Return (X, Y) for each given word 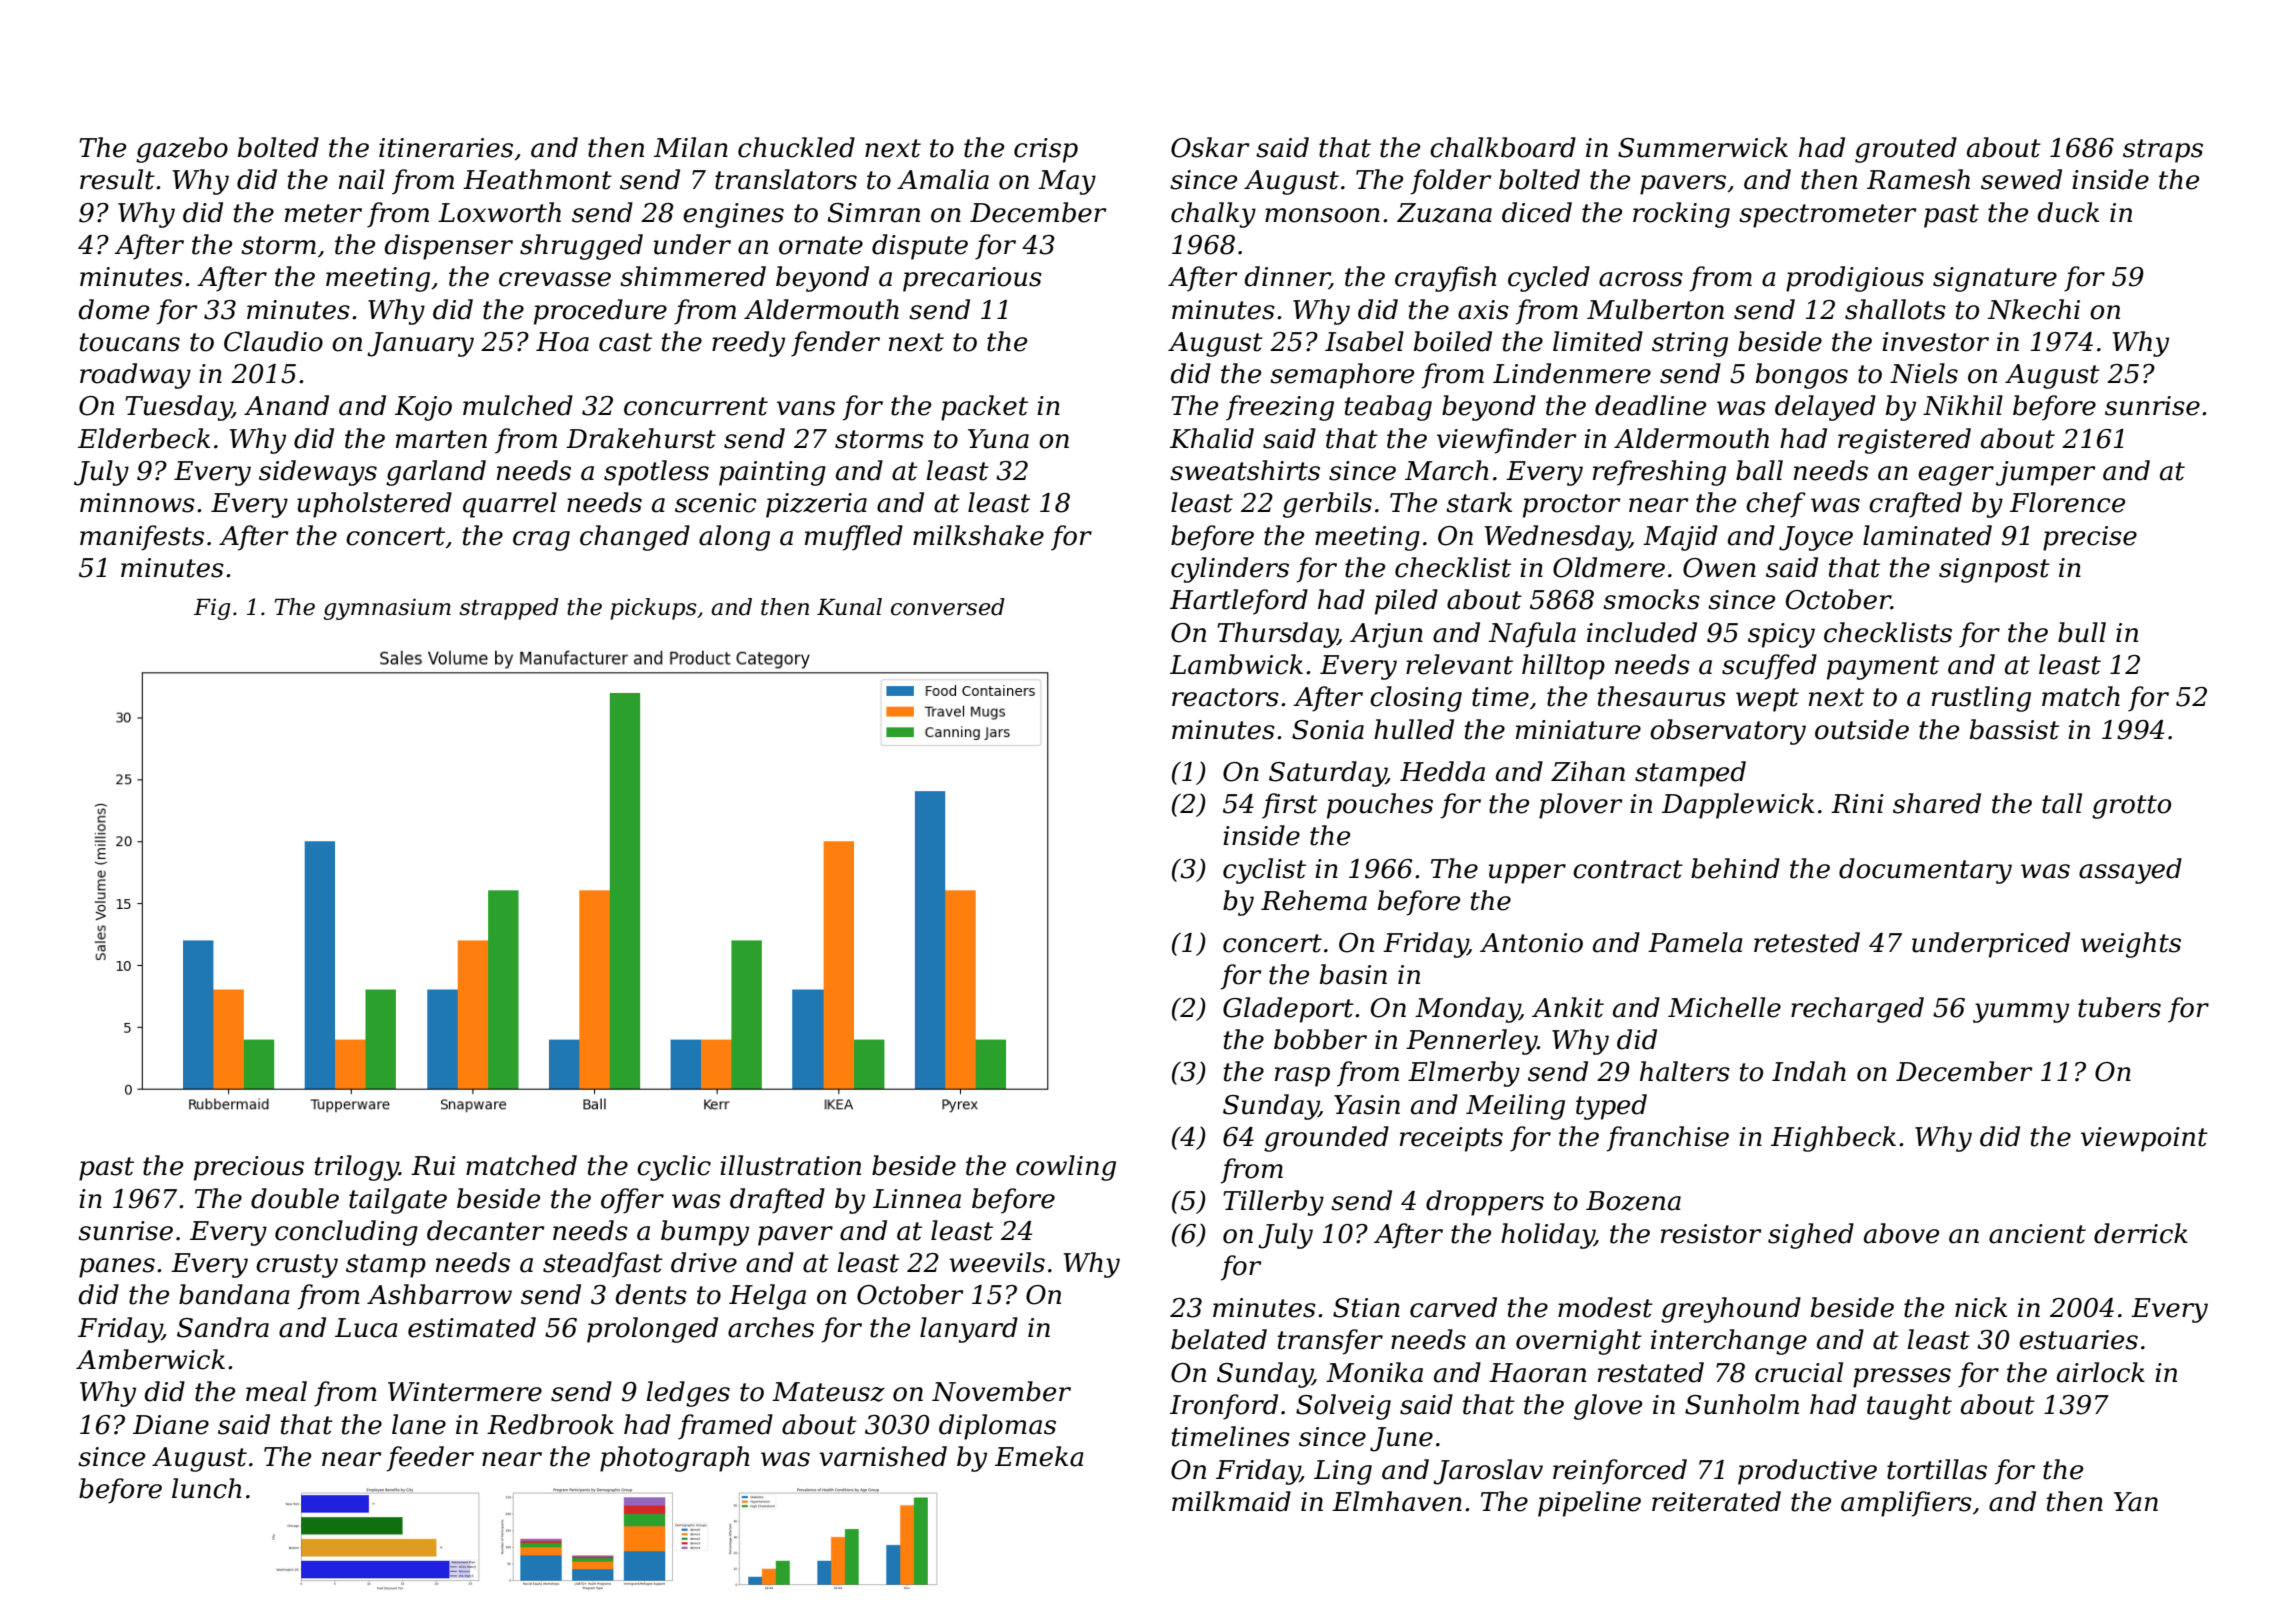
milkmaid (1231, 1501)
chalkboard (1503, 147)
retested (1807, 942)
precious (249, 1168)
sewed (2021, 179)
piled (1406, 602)
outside (1862, 729)
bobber (1320, 1039)
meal (276, 1391)
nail (362, 179)
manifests (142, 538)
